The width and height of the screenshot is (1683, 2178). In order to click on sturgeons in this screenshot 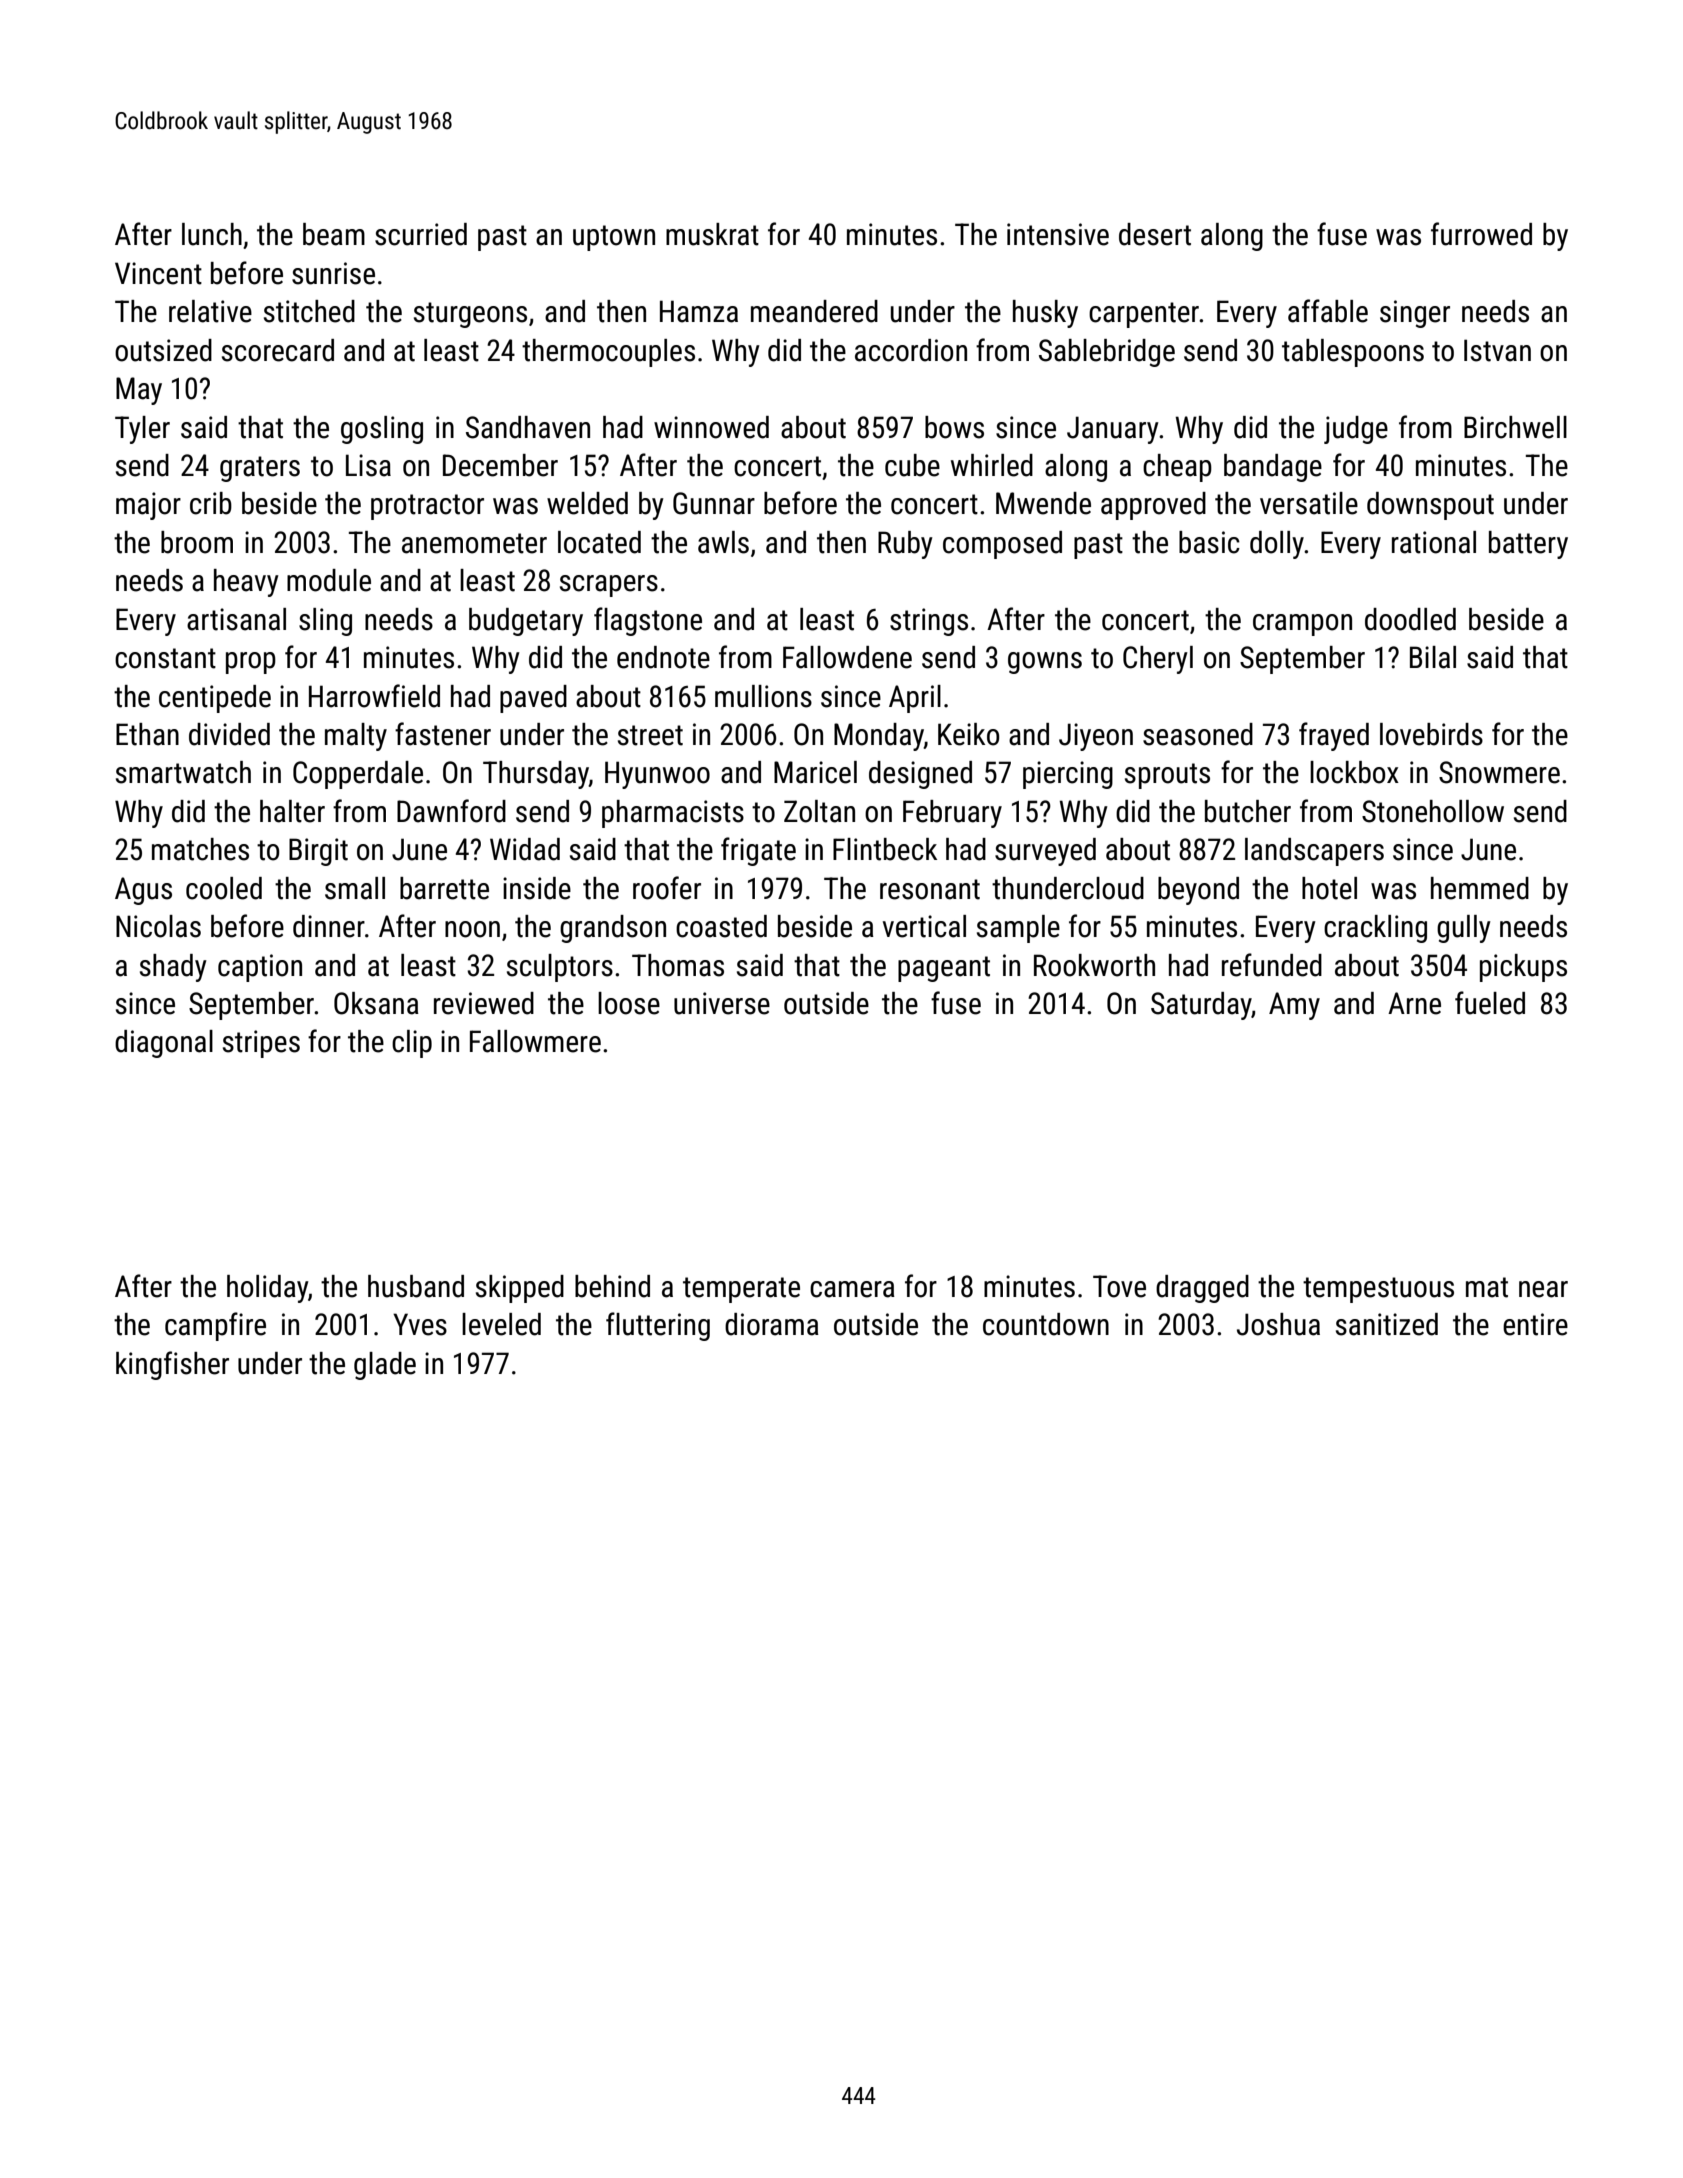, I will do `click(470, 315)`.
